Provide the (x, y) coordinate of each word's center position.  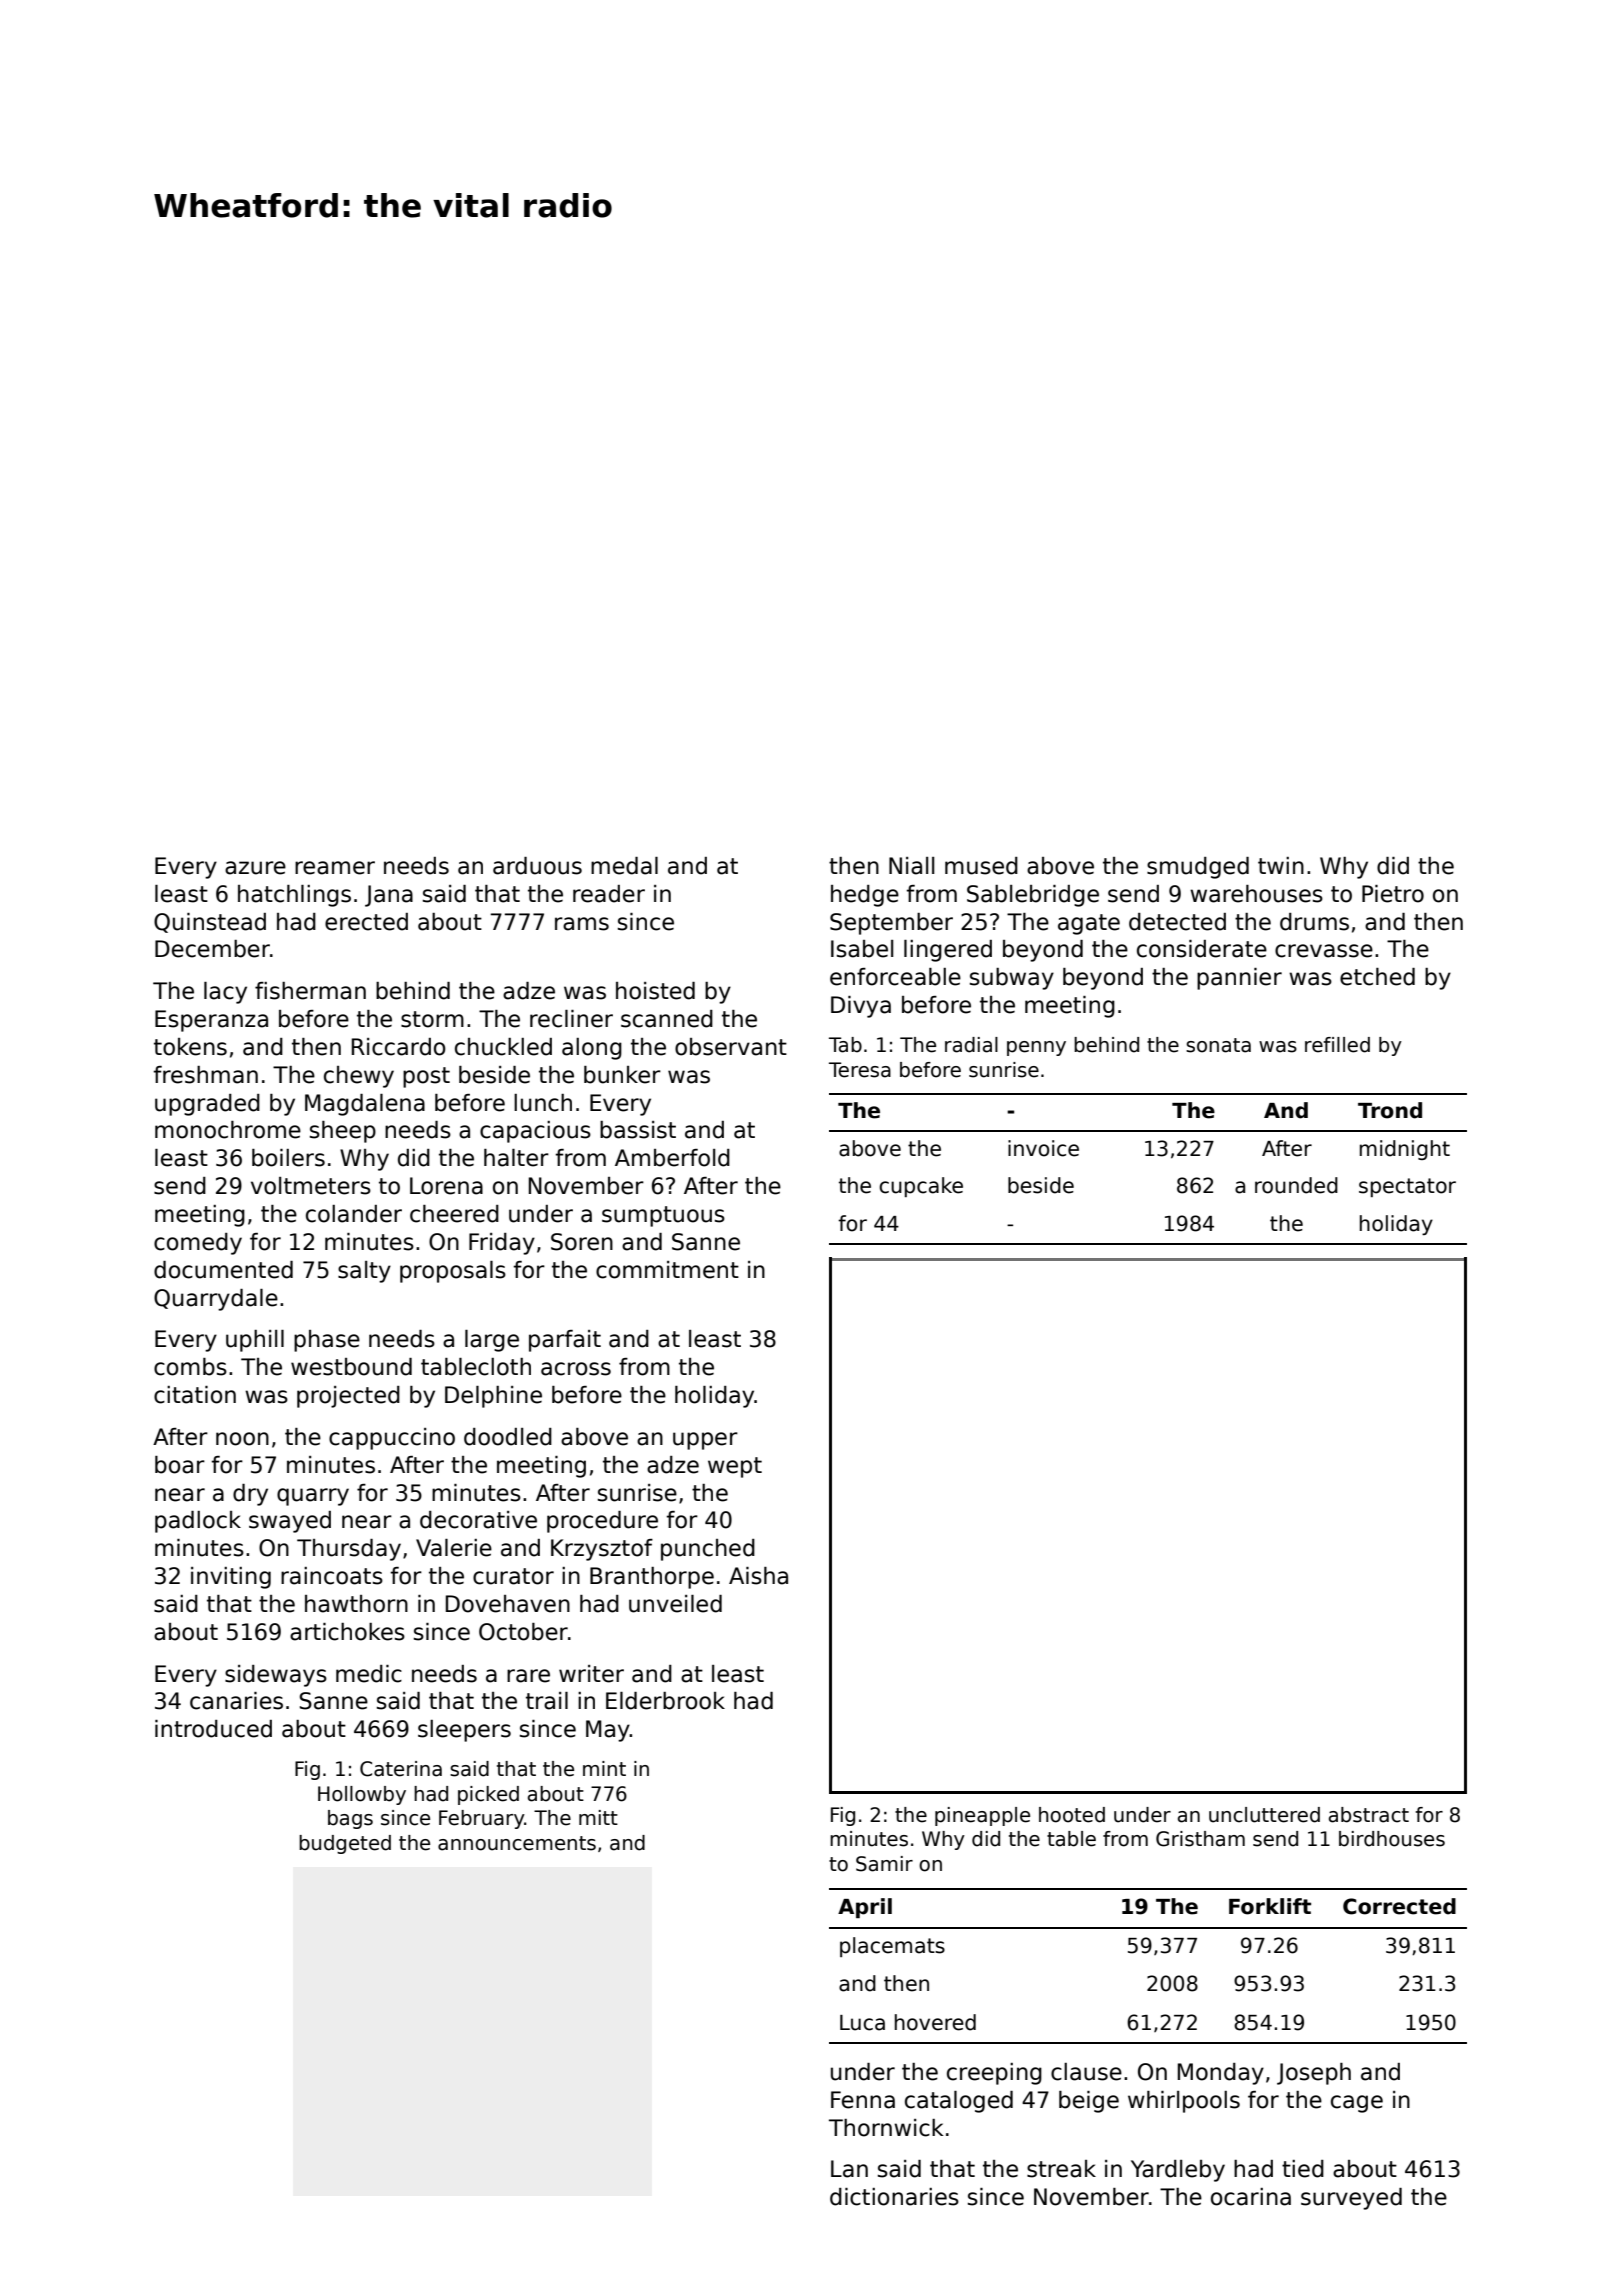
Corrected (1399, 1906)
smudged (1198, 868)
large (492, 1341)
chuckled (503, 1047)
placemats (892, 1947)
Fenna (863, 2100)
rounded (1296, 1185)
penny (1036, 1048)
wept (735, 1467)
